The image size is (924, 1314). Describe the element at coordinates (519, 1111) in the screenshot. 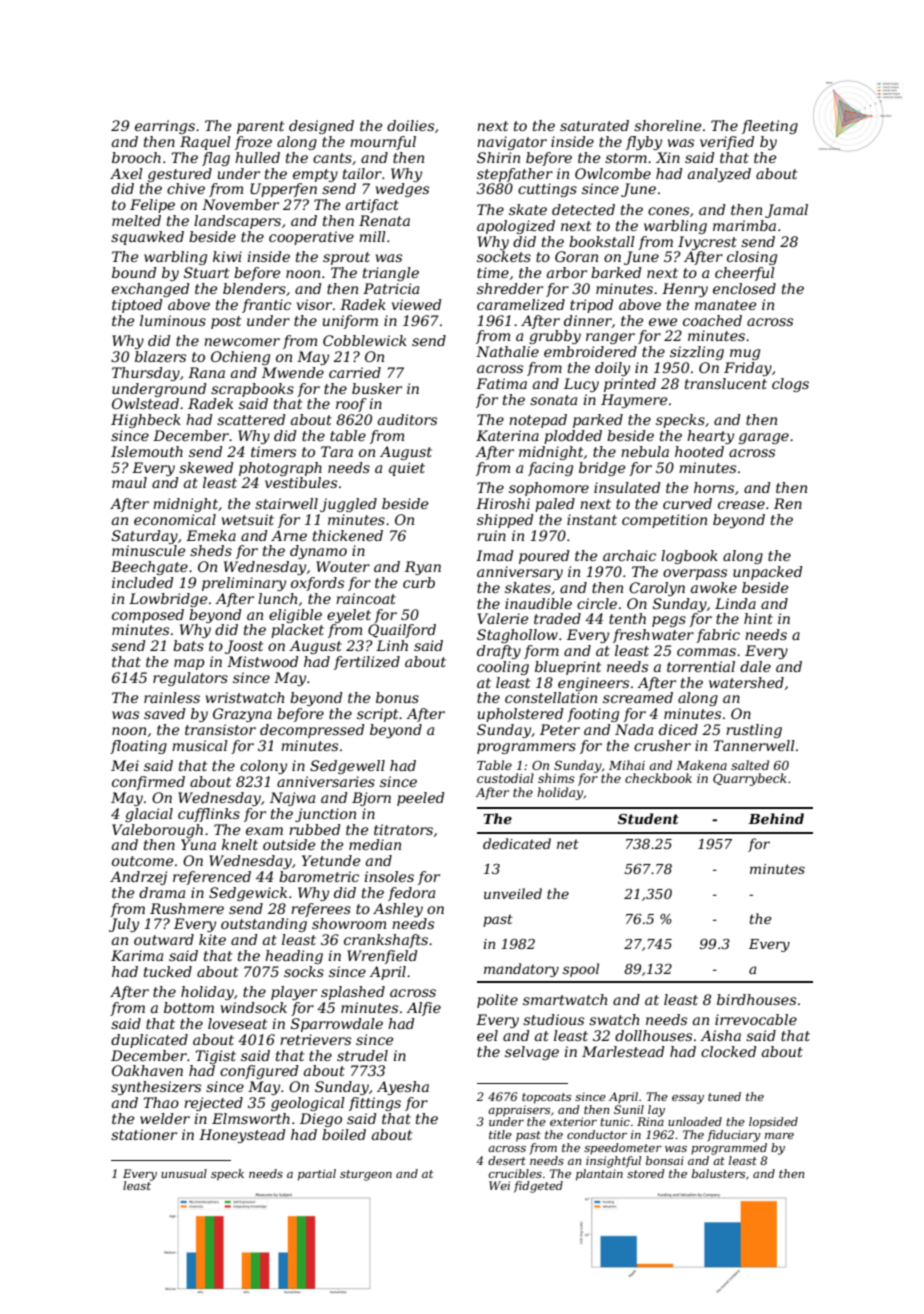

I see `appraisers` at that location.
